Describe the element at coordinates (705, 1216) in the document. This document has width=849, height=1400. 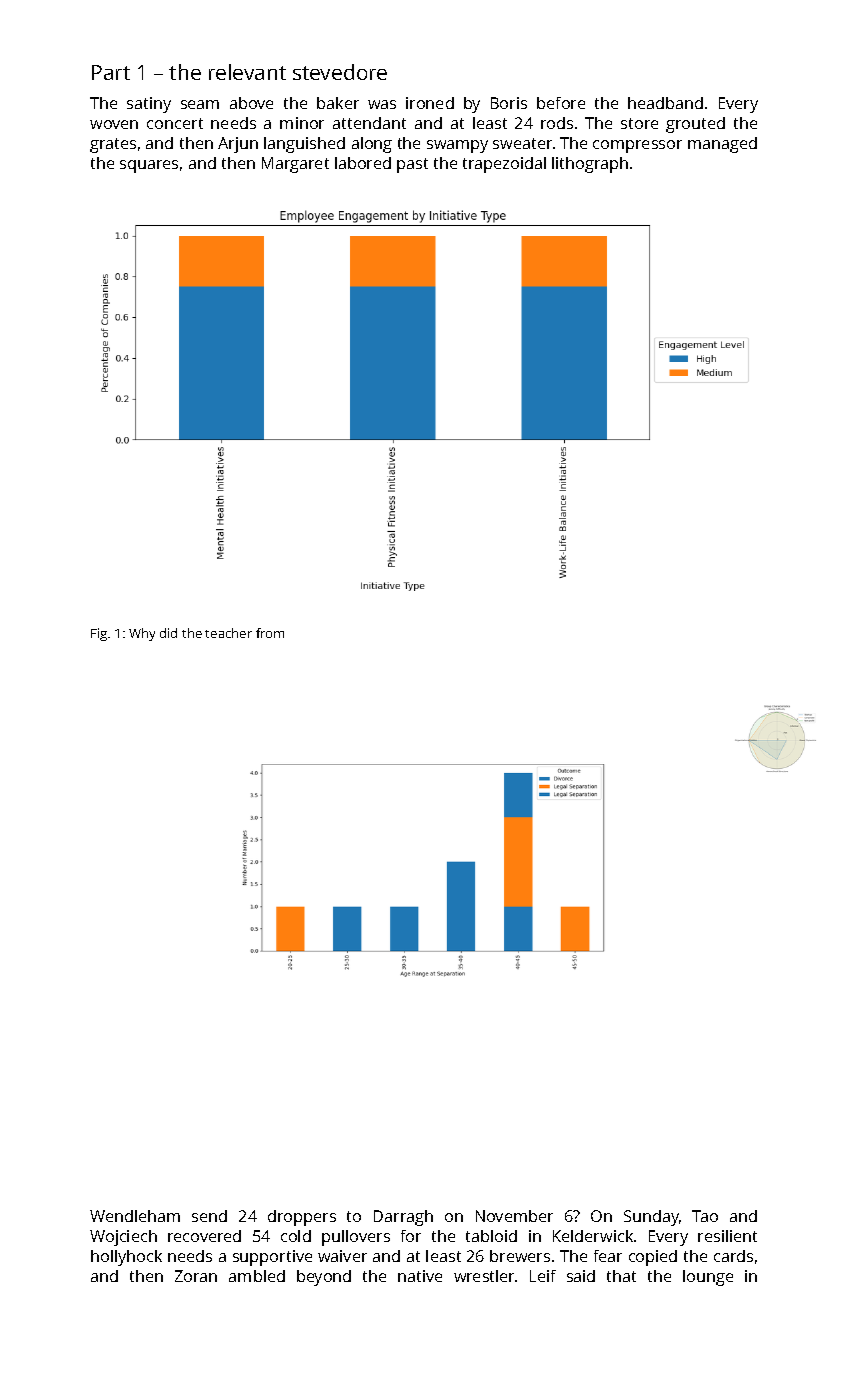
I see `Tao` at that location.
